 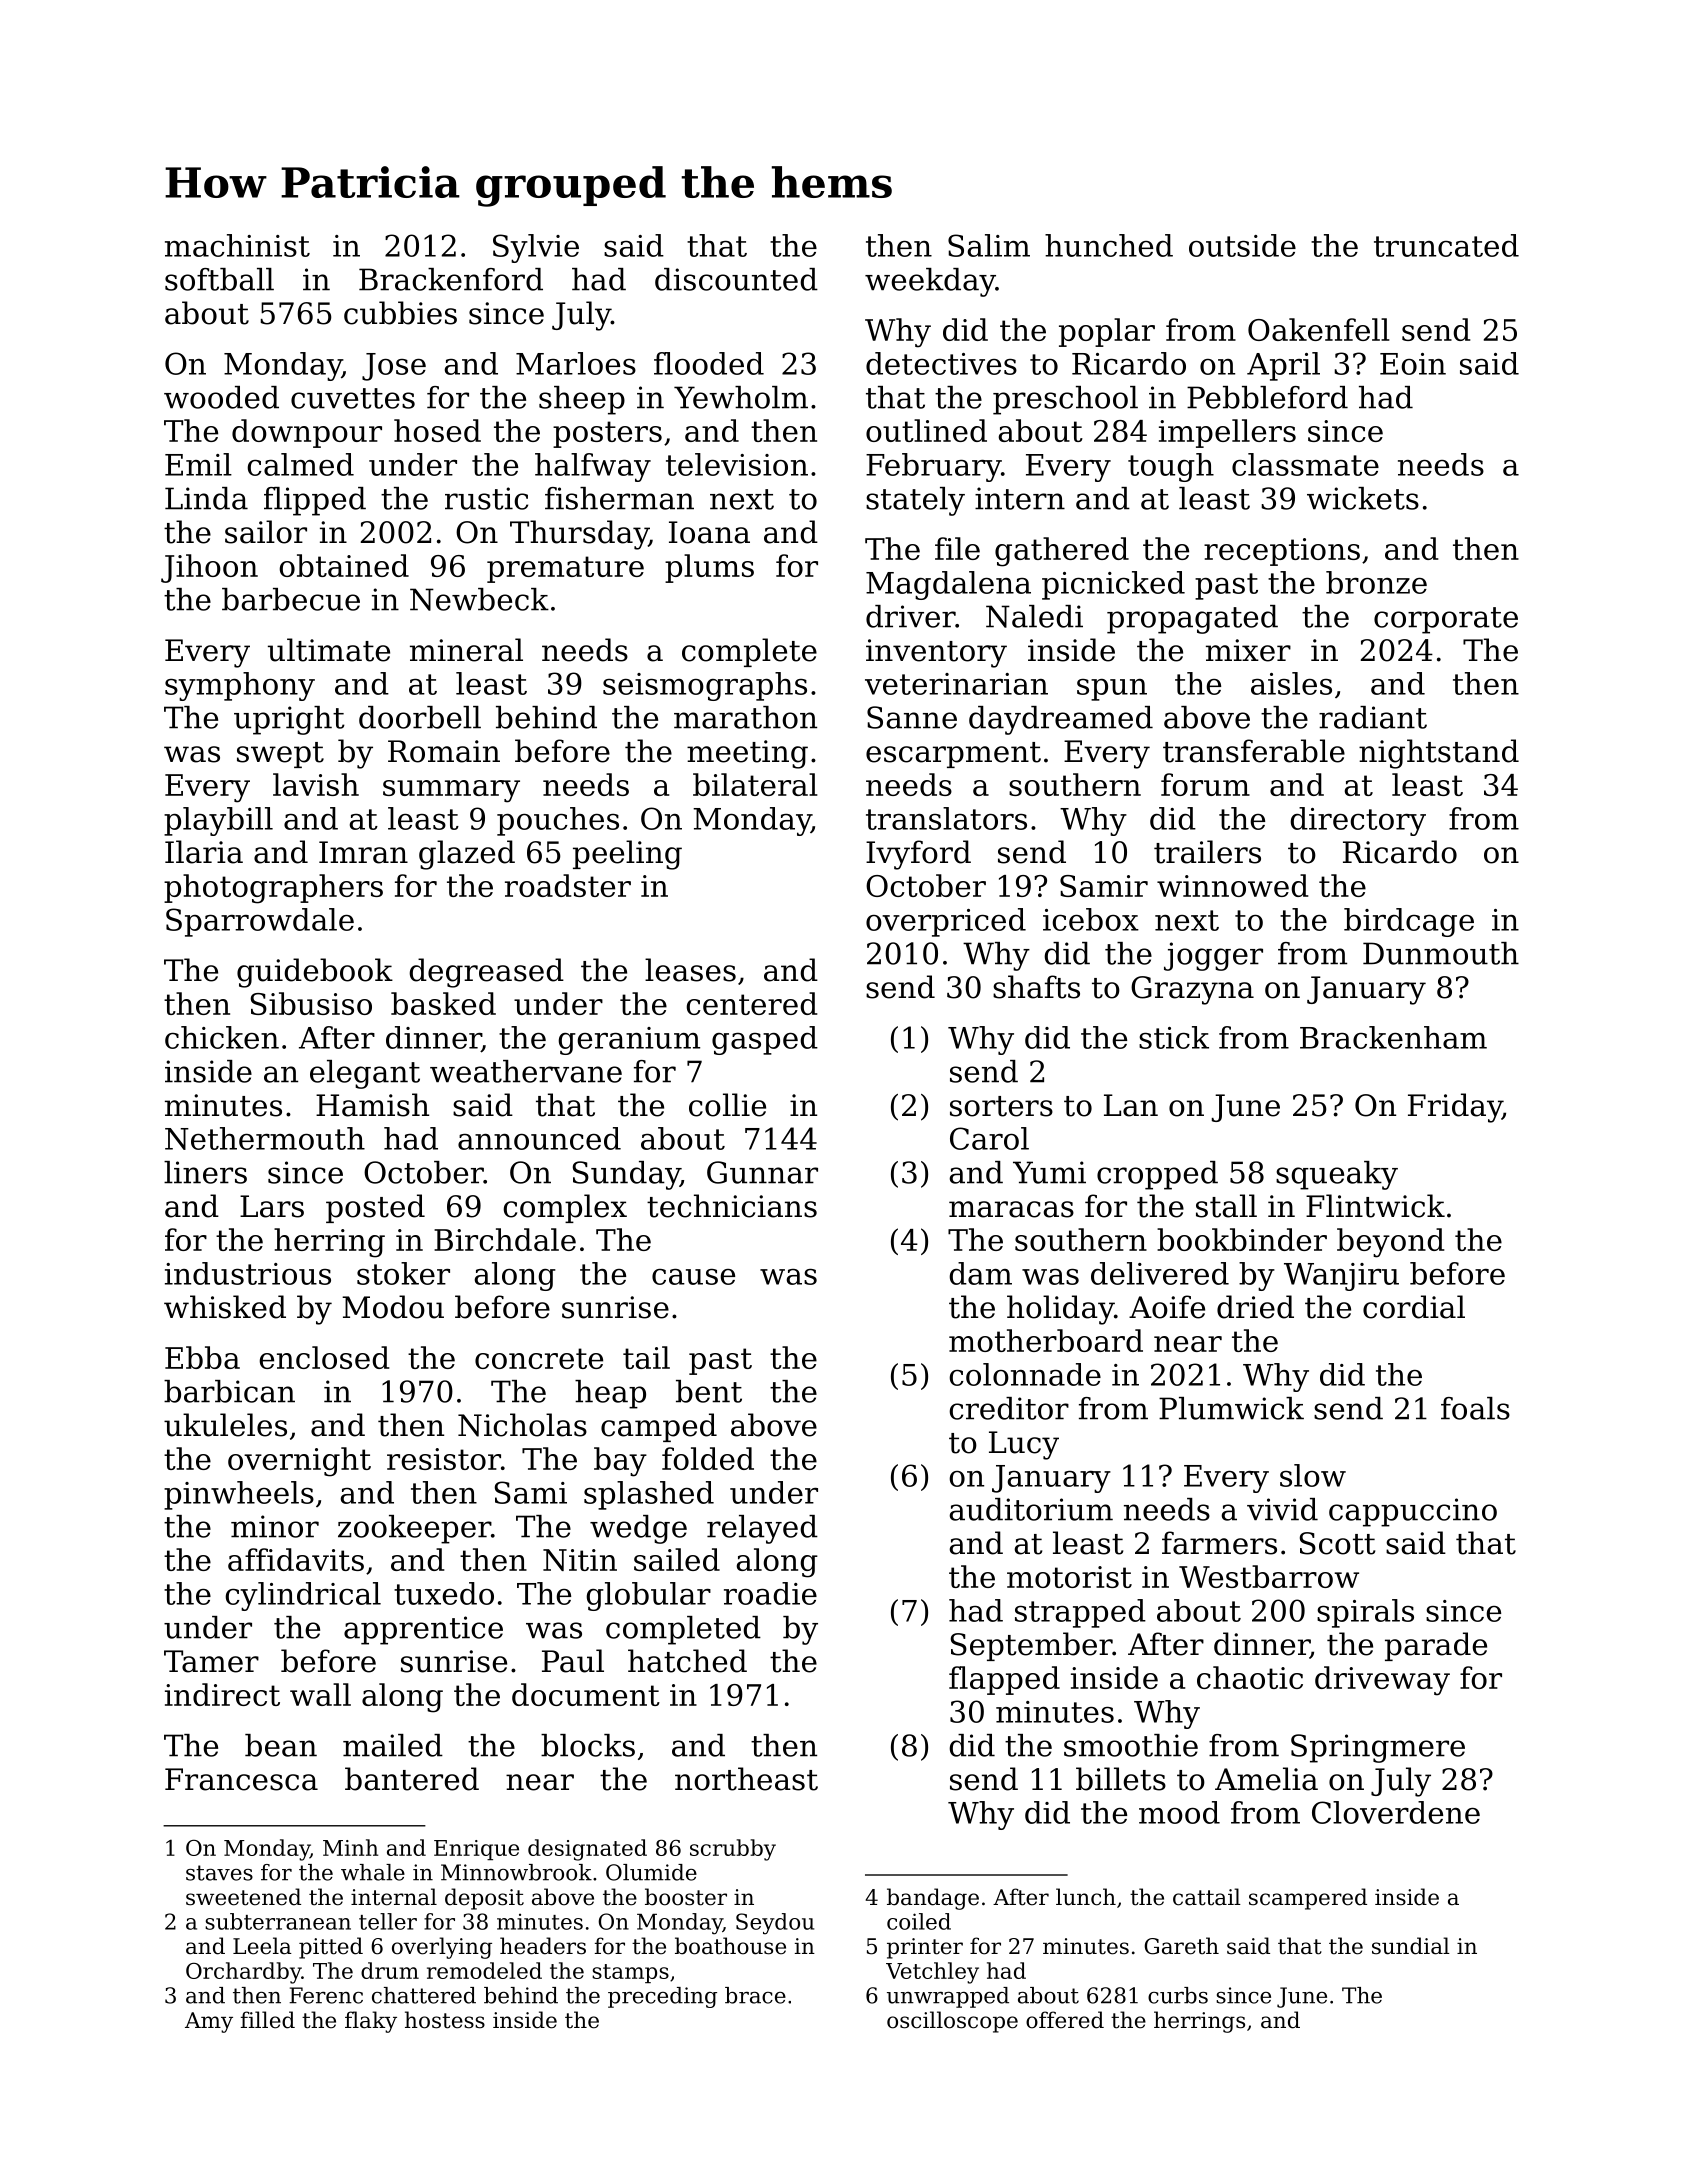 I want to click on sorters, so click(x=1001, y=1106).
